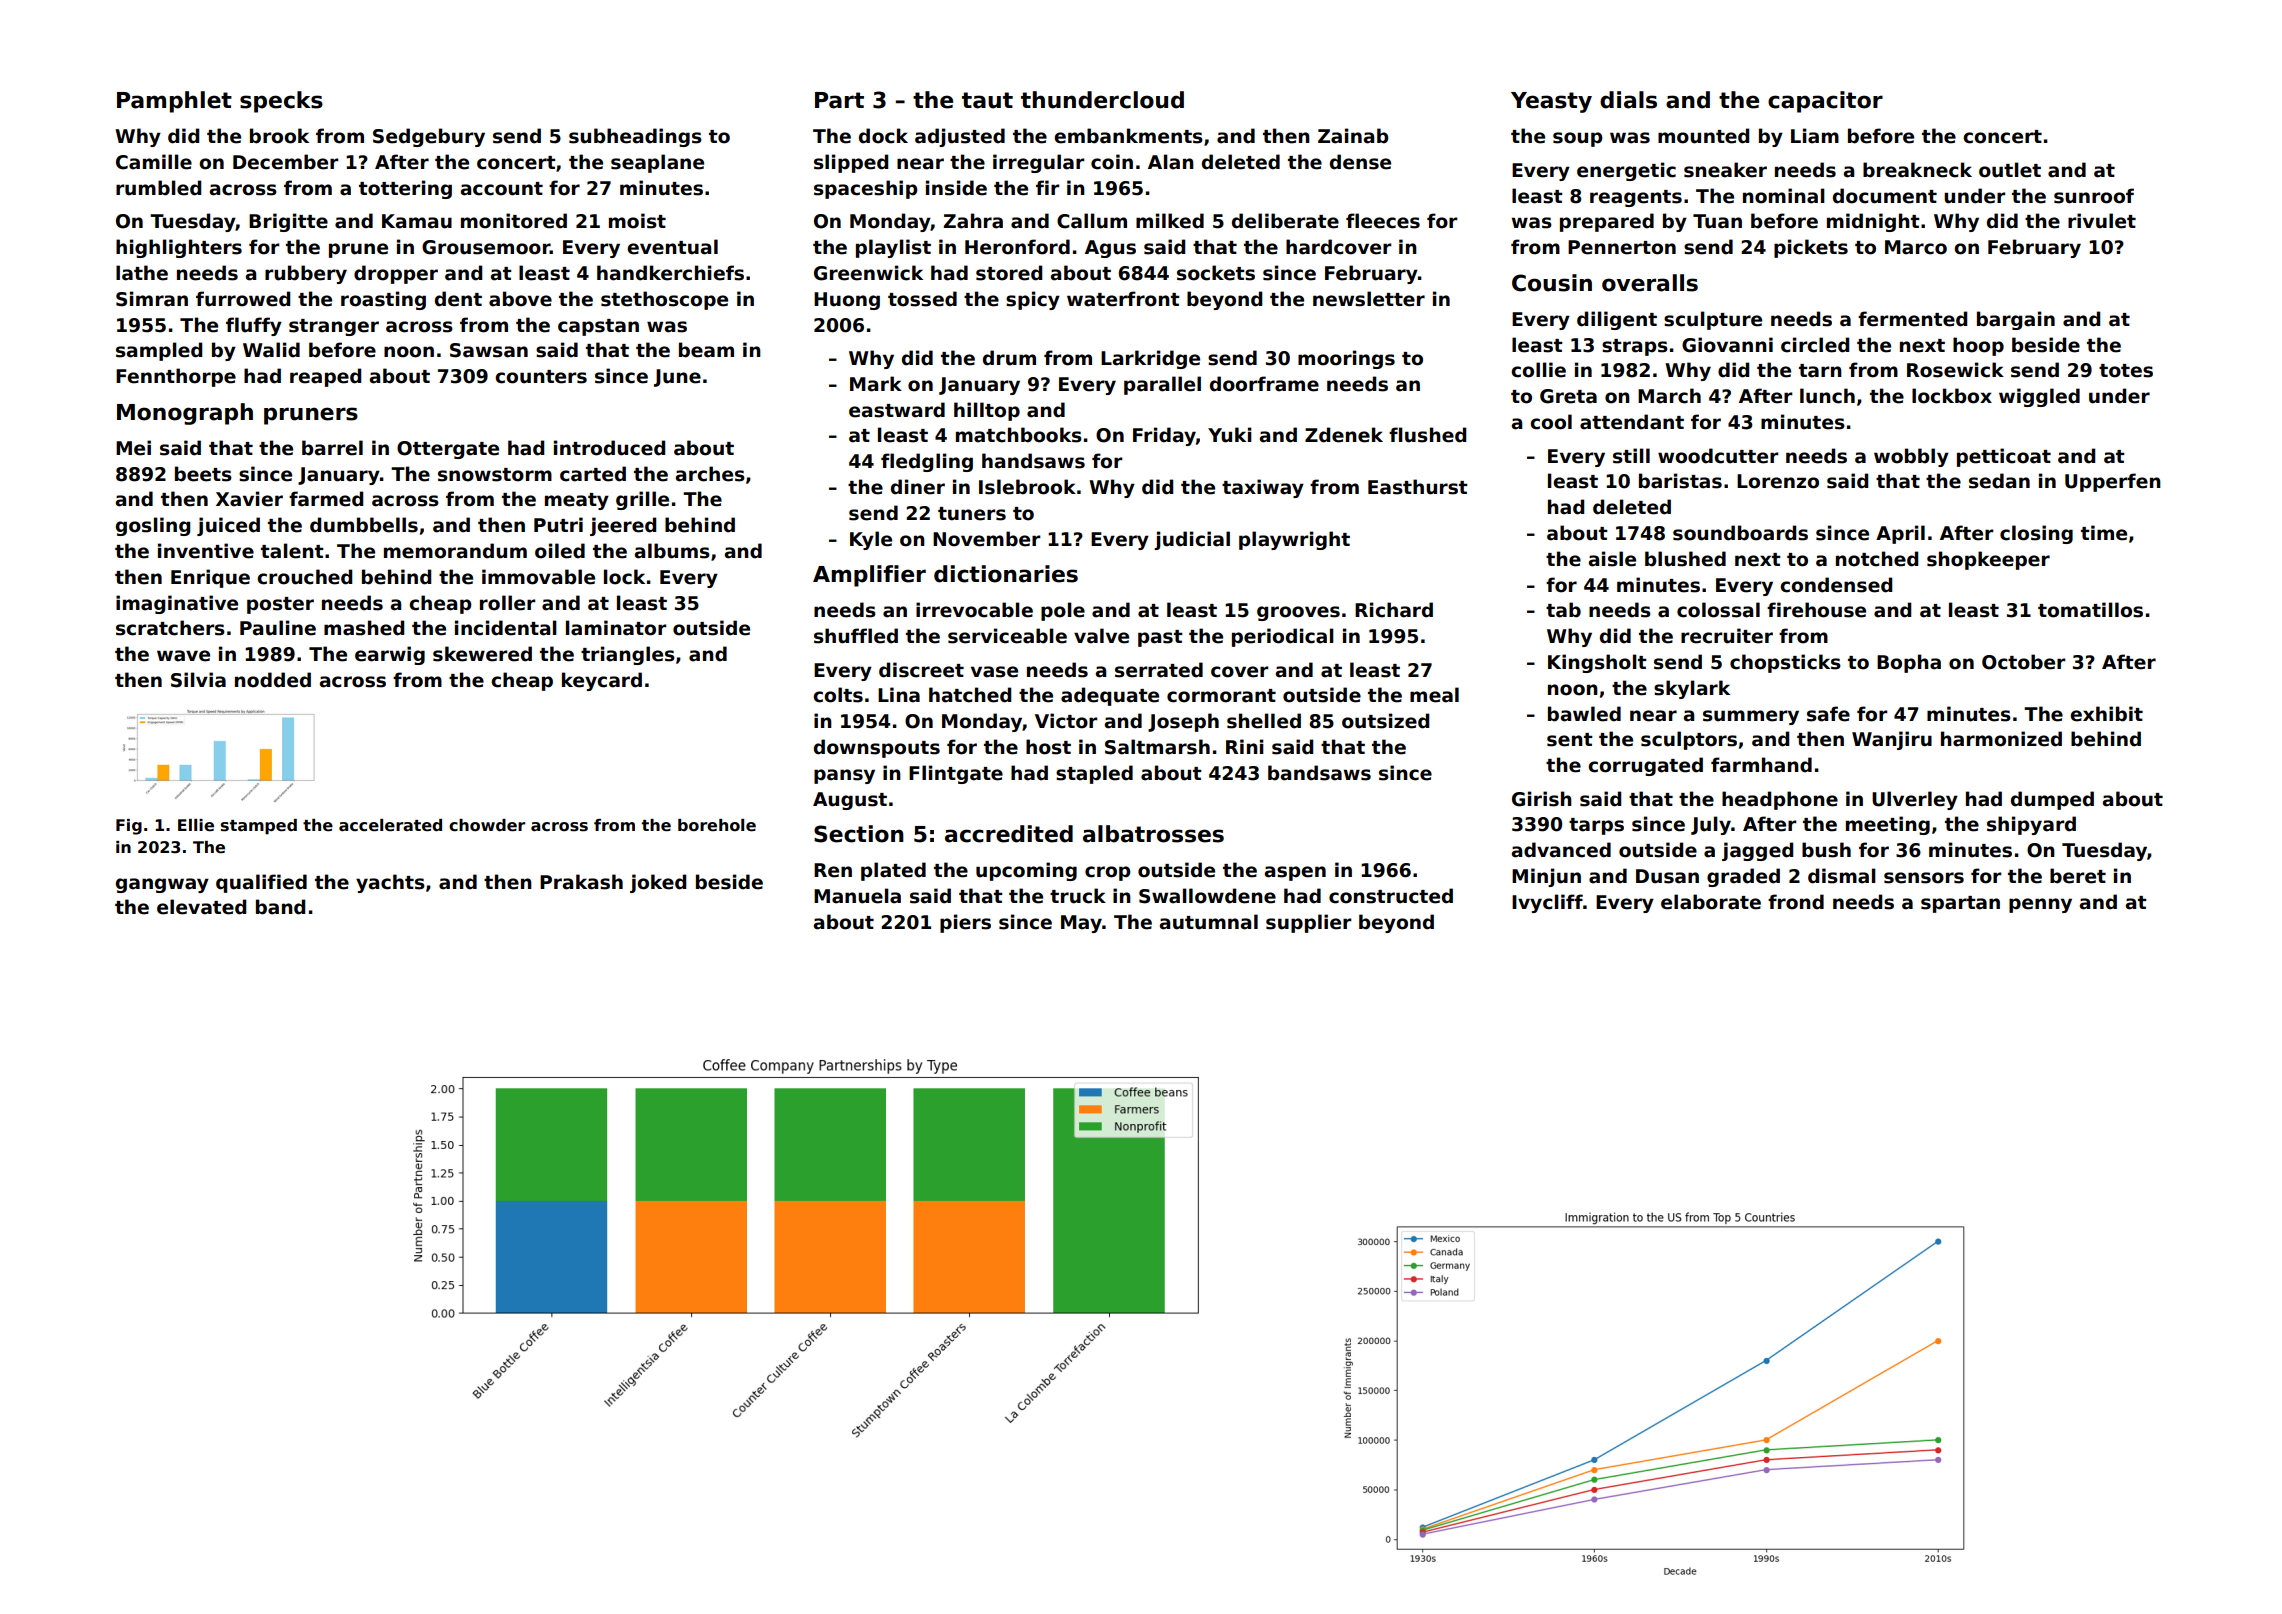 This screenshot has width=2282, height=1614. Describe the element at coordinates (856, 636) in the screenshot. I see `shuffled` at that location.
